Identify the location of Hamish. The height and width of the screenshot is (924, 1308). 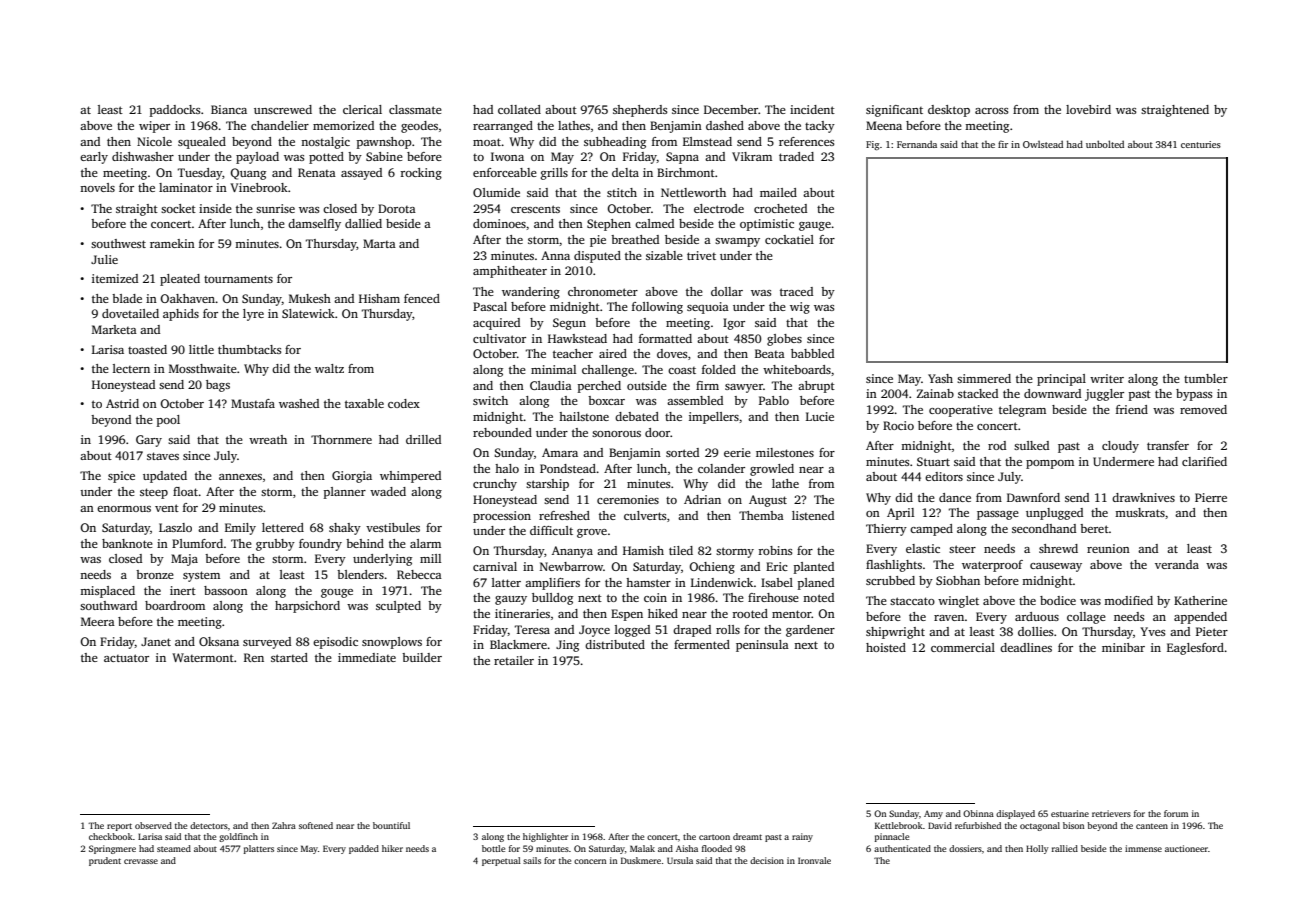
(643, 550).
